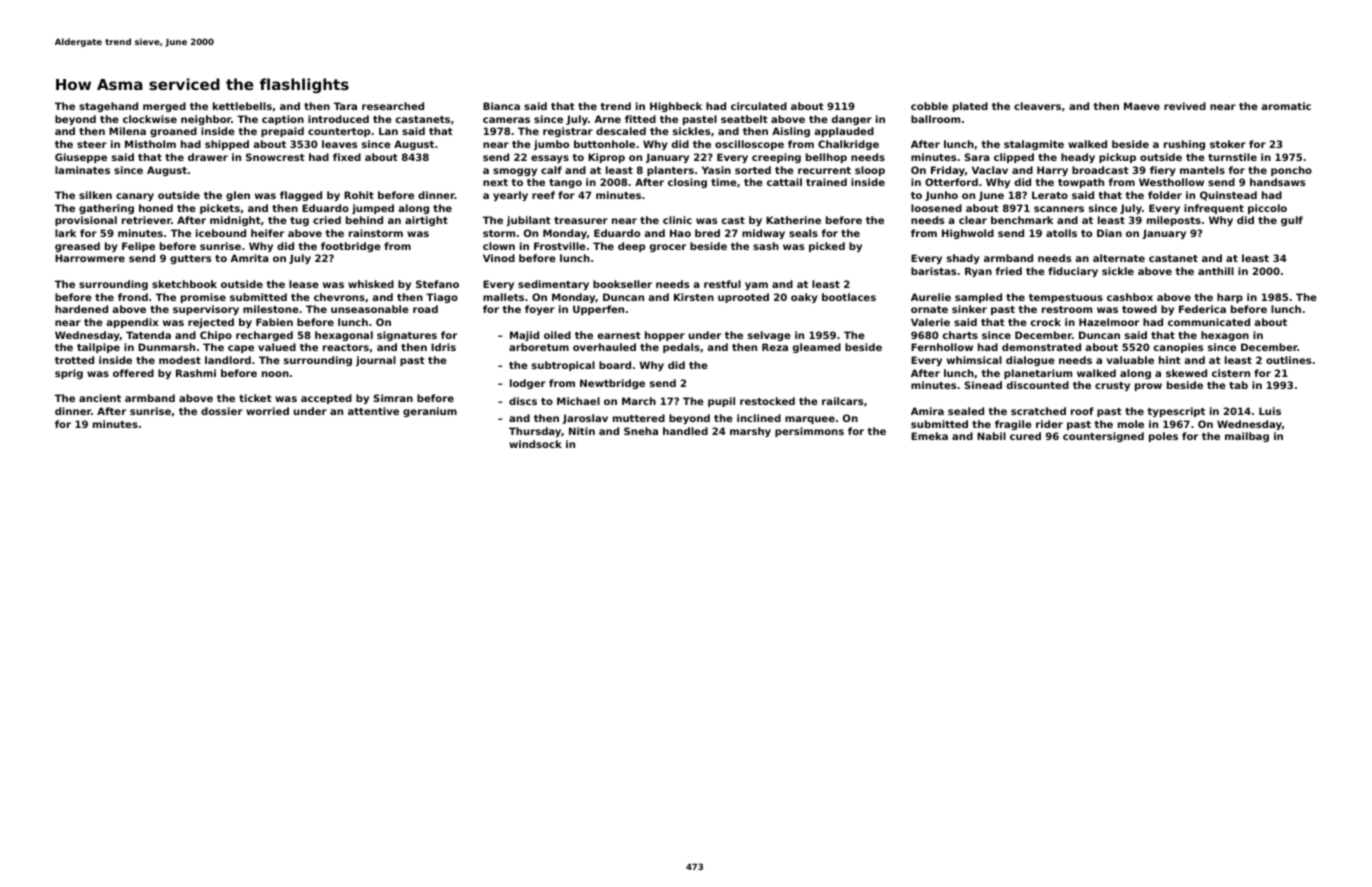 Image resolution: width=1372 pixels, height=887 pixels. Describe the element at coordinates (1112, 386) in the screenshot. I see `crusty` at that location.
